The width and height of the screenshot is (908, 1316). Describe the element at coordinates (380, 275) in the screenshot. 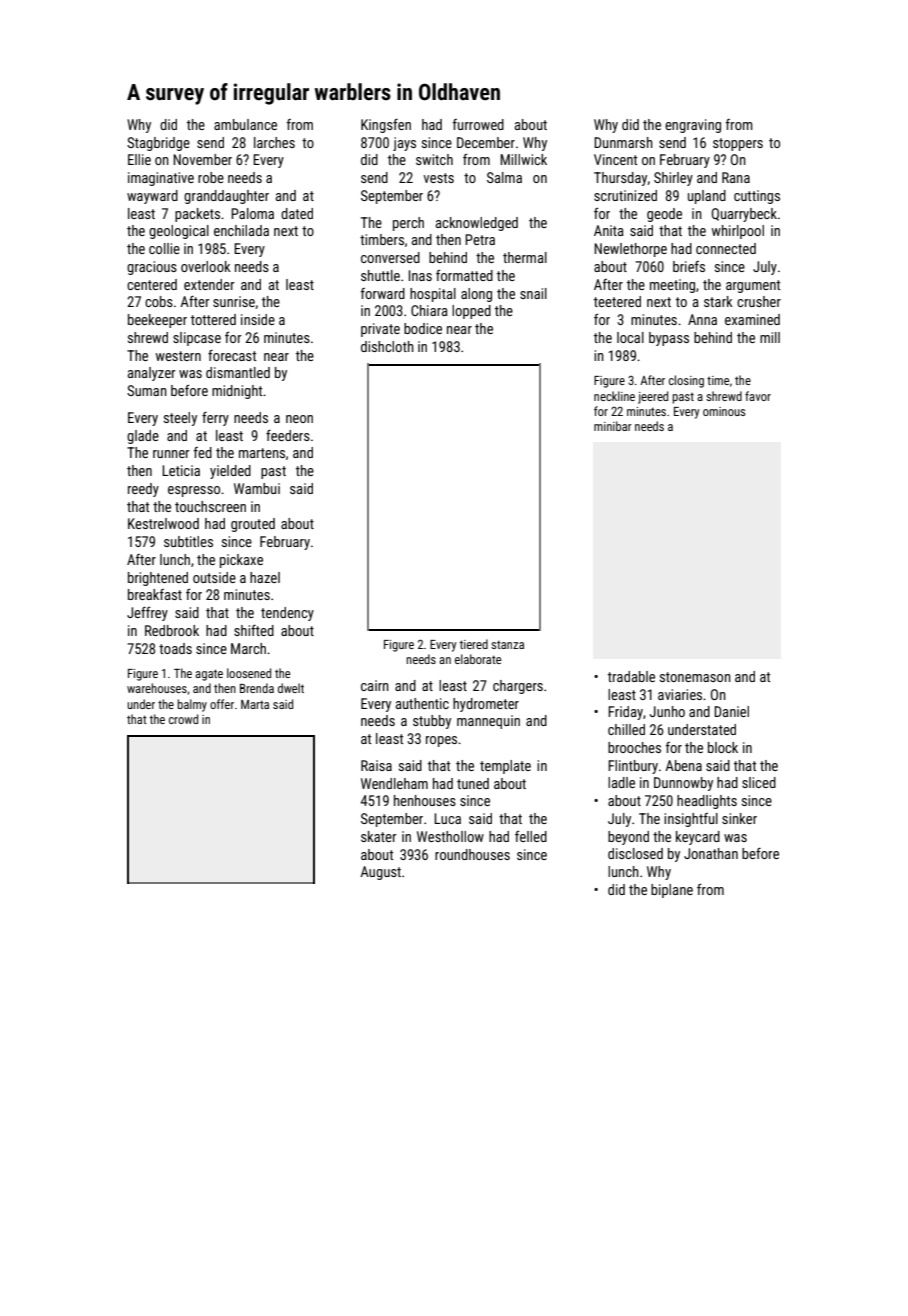

I see `shuttle` at that location.
